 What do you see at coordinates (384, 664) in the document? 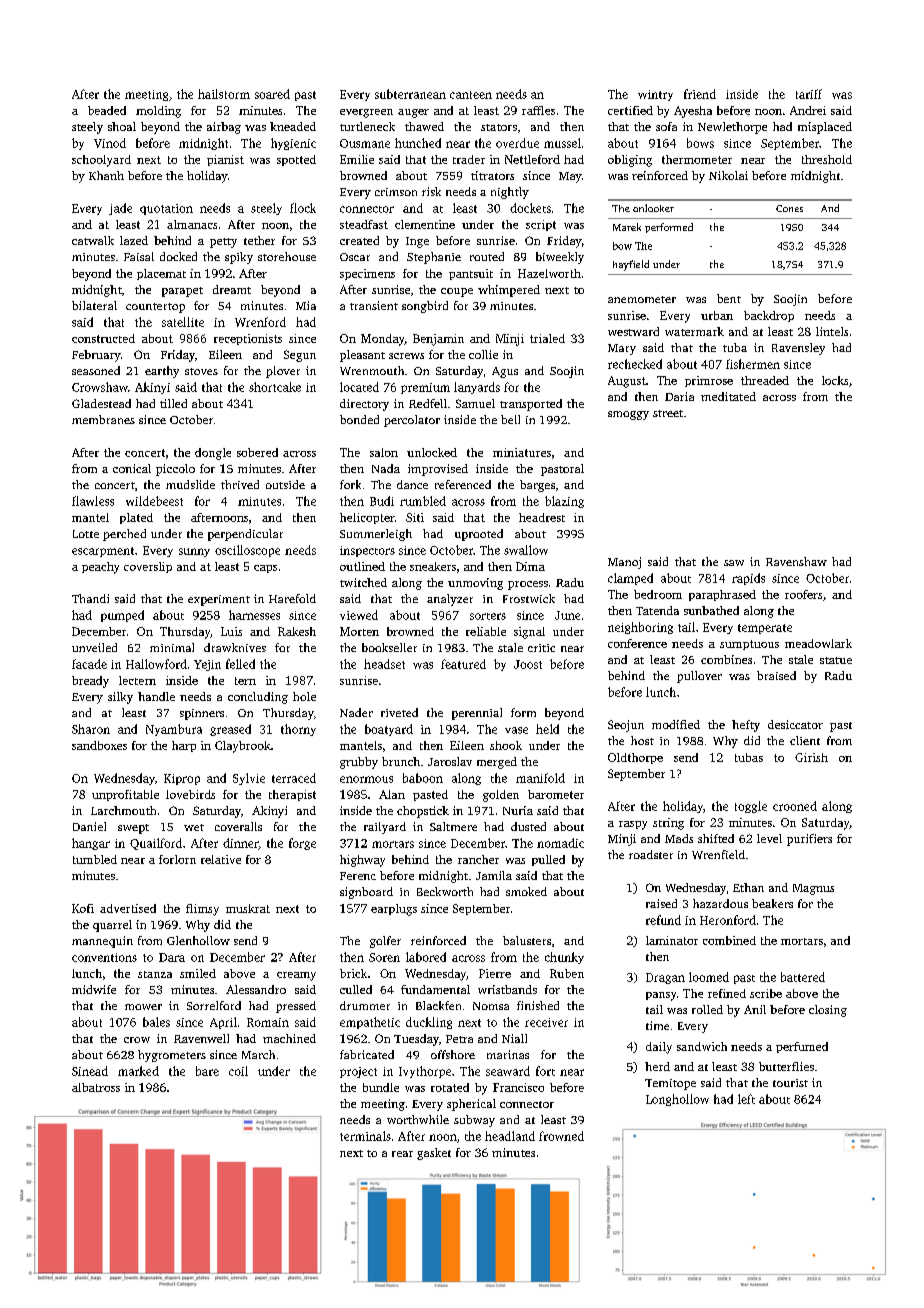
I see `headset` at bounding box center [384, 664].
